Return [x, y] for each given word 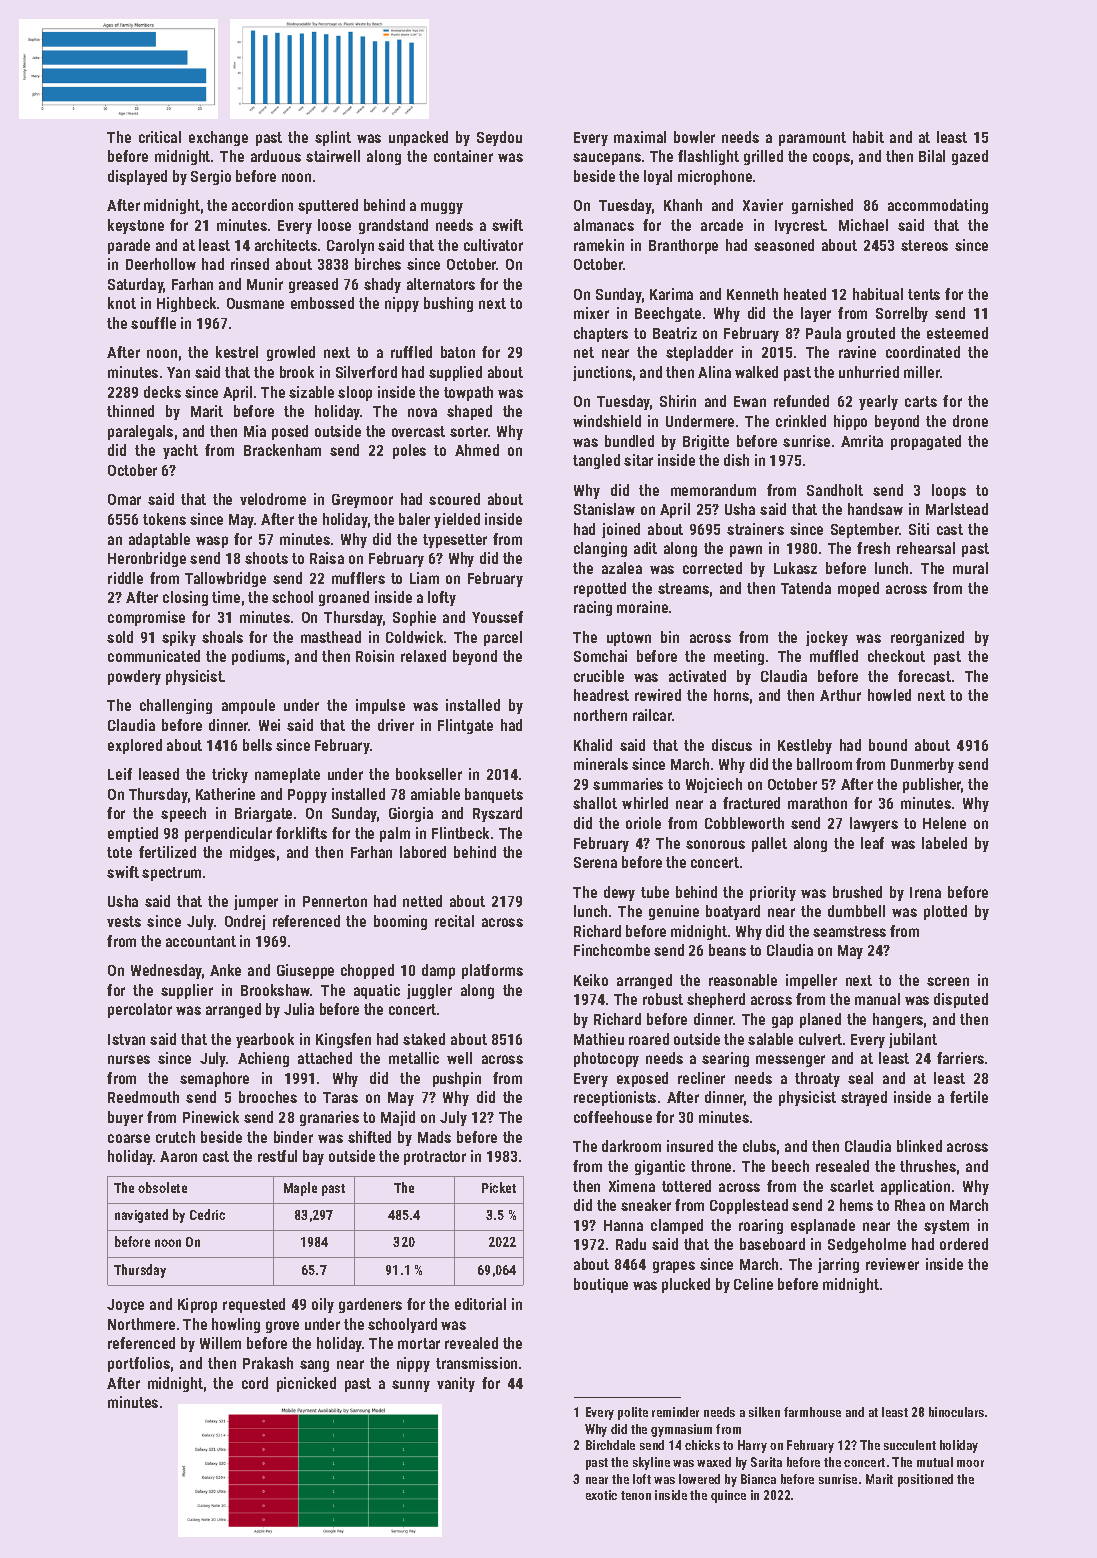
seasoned [784, 245]
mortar [419, 1343]
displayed [137, 177]
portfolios [139, 1364]
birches [378, 264]
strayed [864, 1098]
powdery [134, 677]
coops [831, 159]
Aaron [178, 1156]
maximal [640, 137]
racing [593, 608]
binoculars [956, 1412]
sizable [311, 392]
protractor [435, 1158]
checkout [896, 656]
